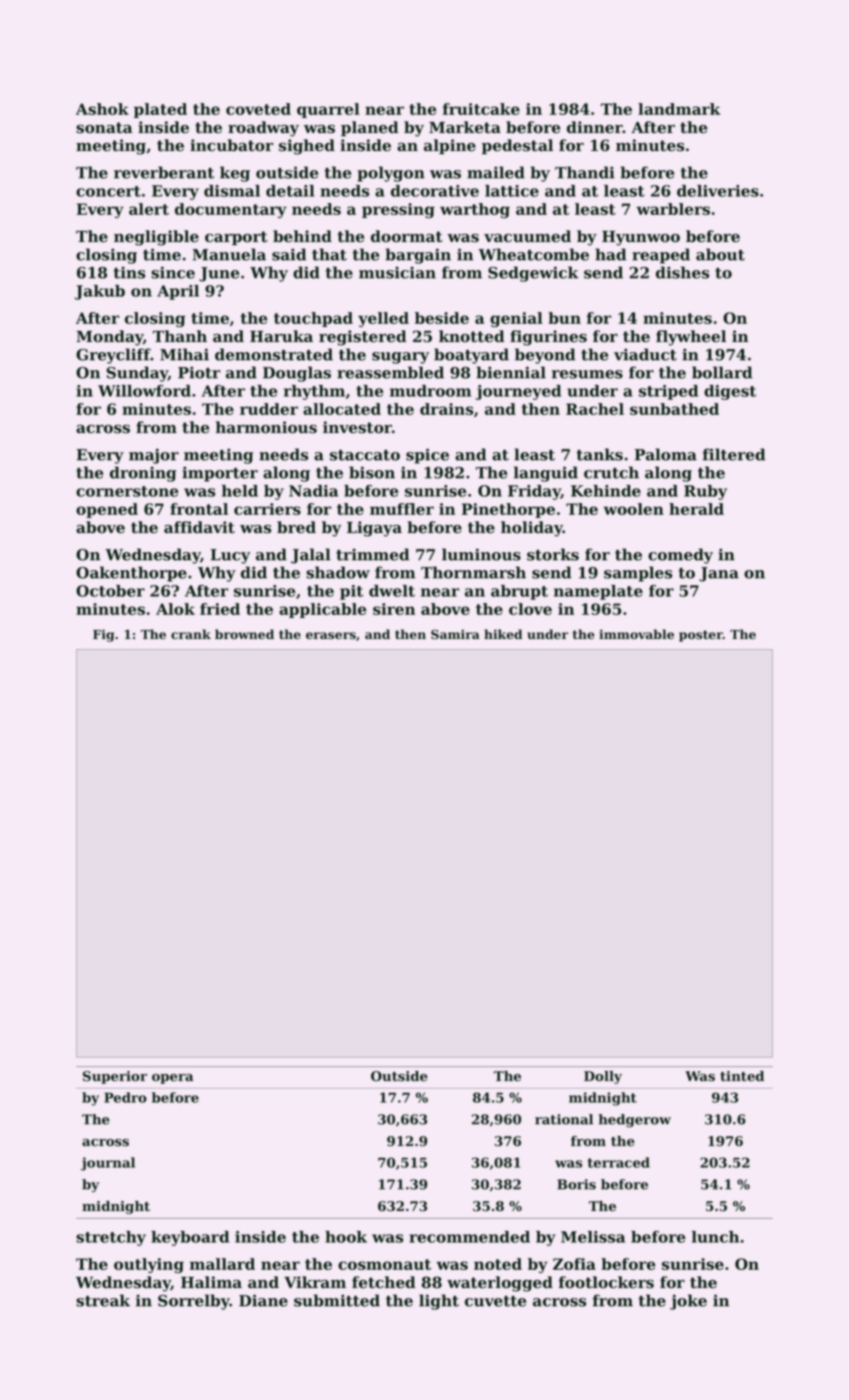 The width and height of the document is (849, 1400). I want to click on erasers, so click(331, 636).
